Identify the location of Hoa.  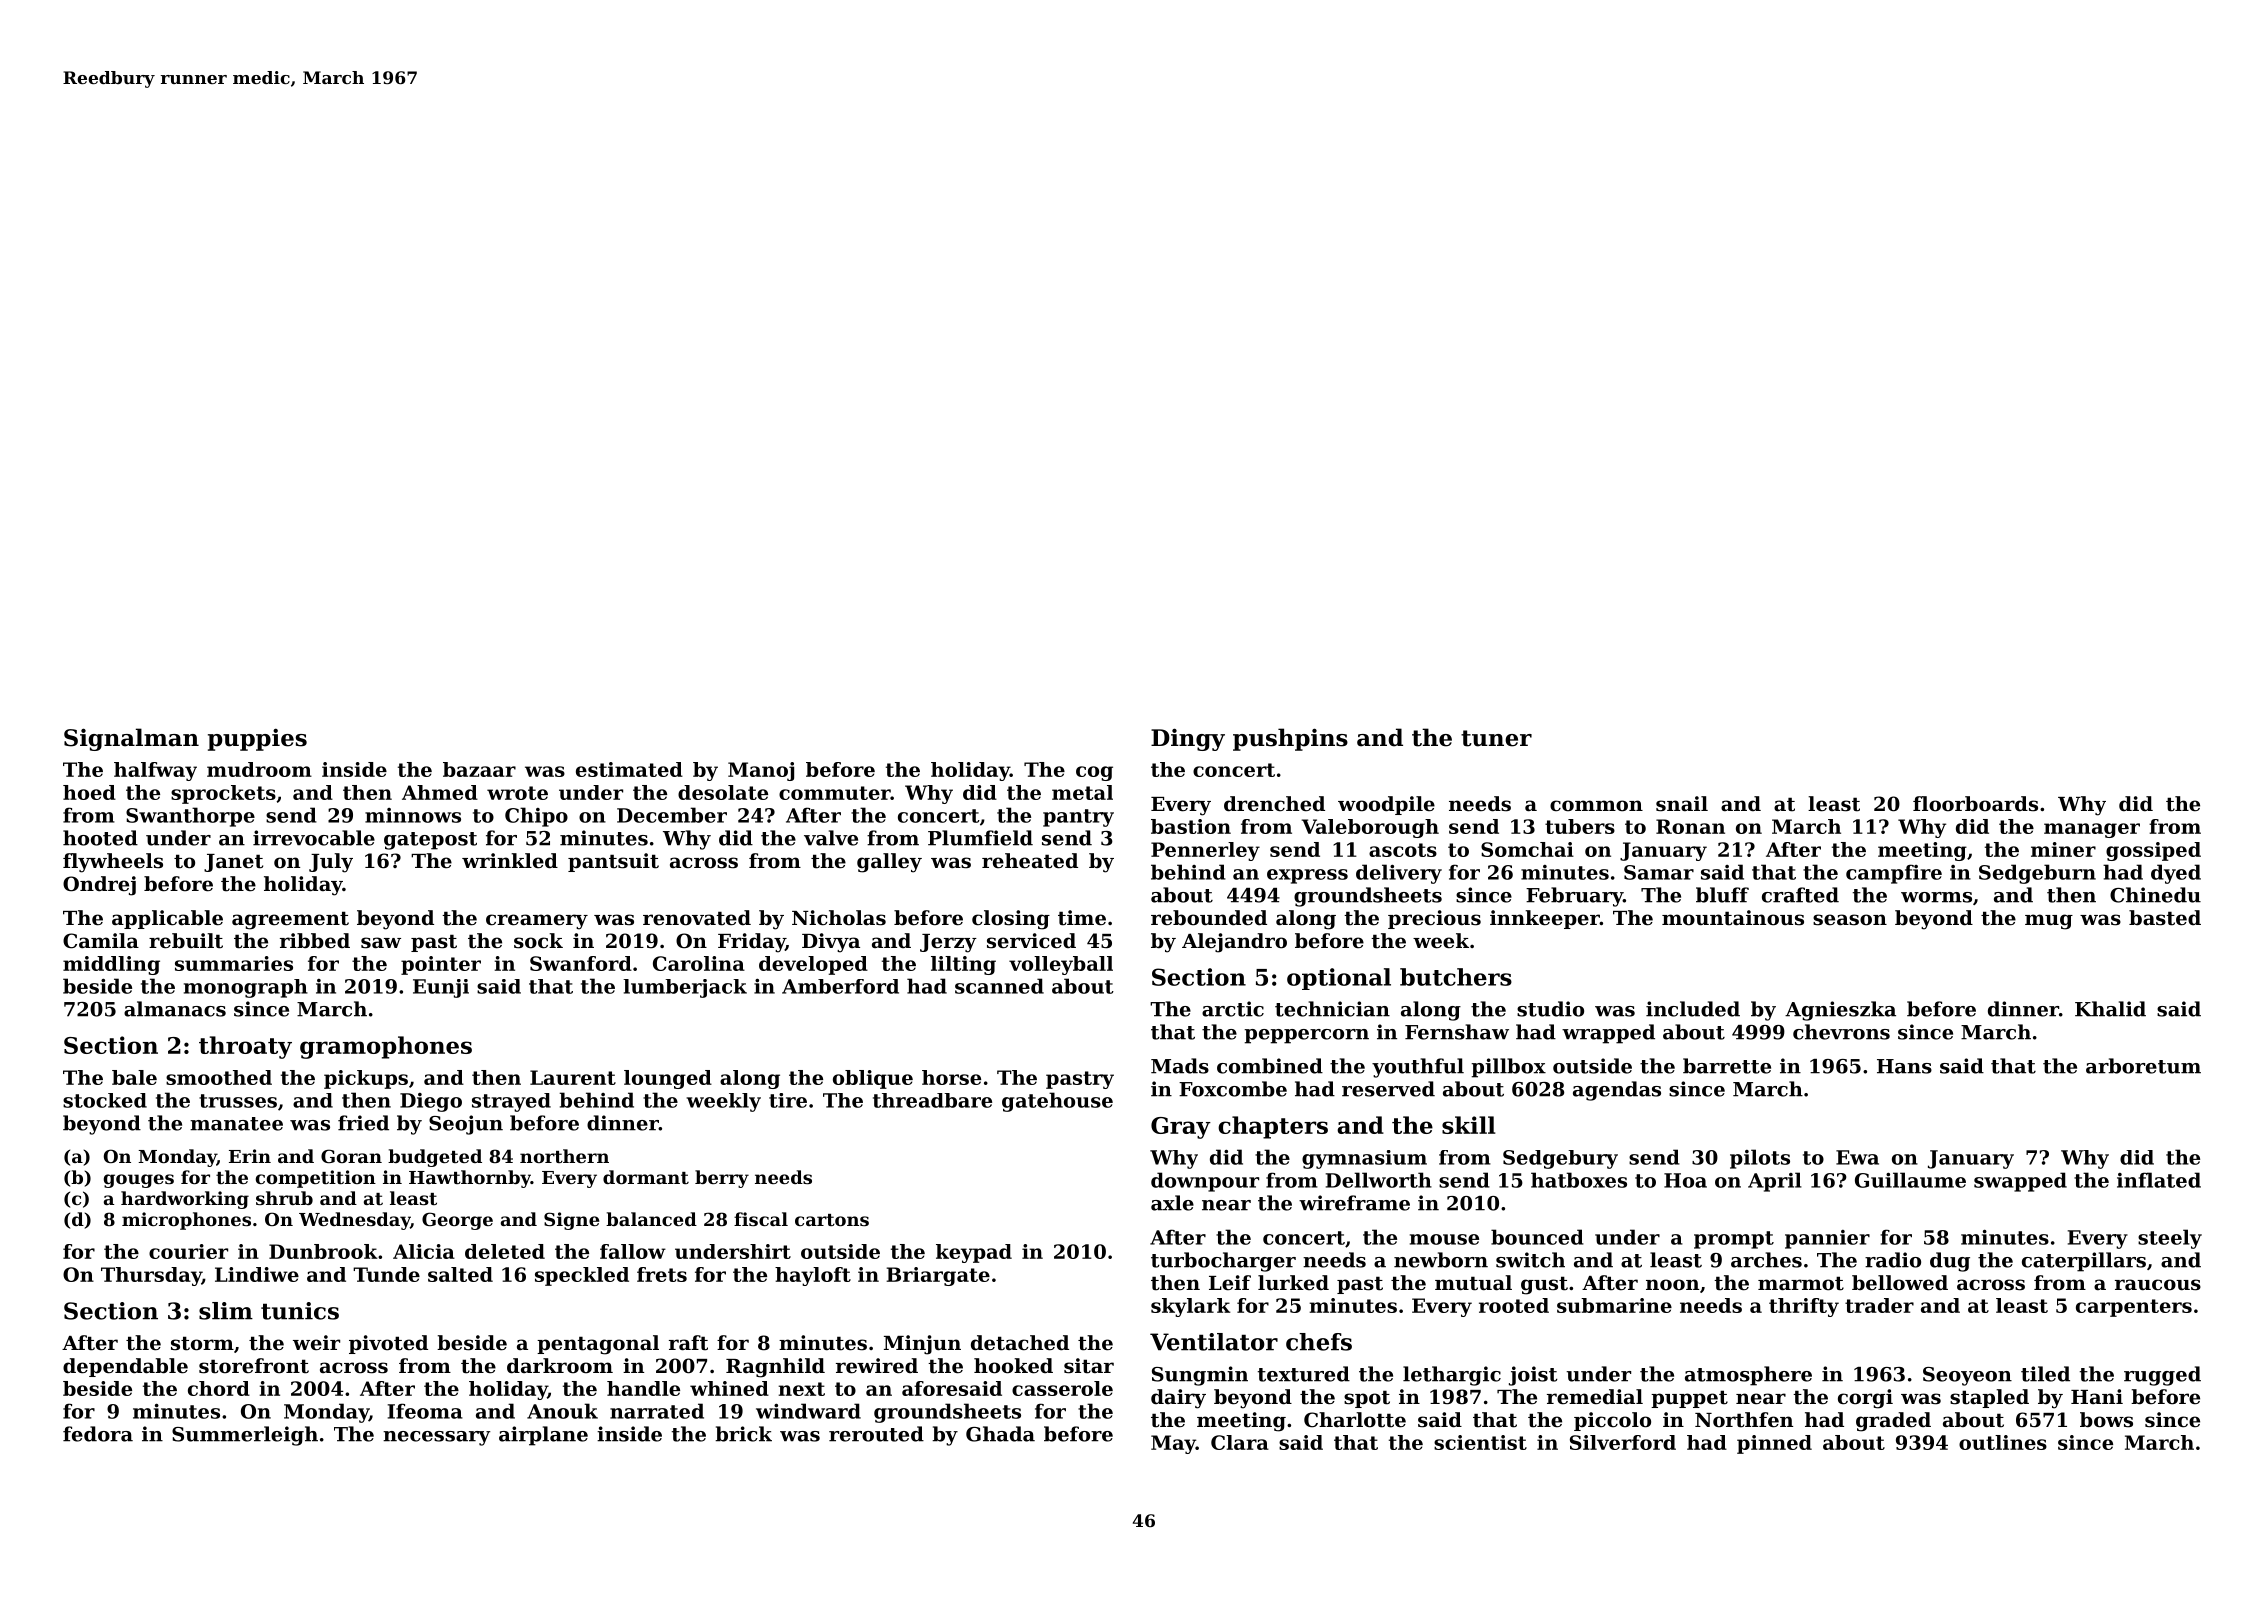
(1685, 1180).
